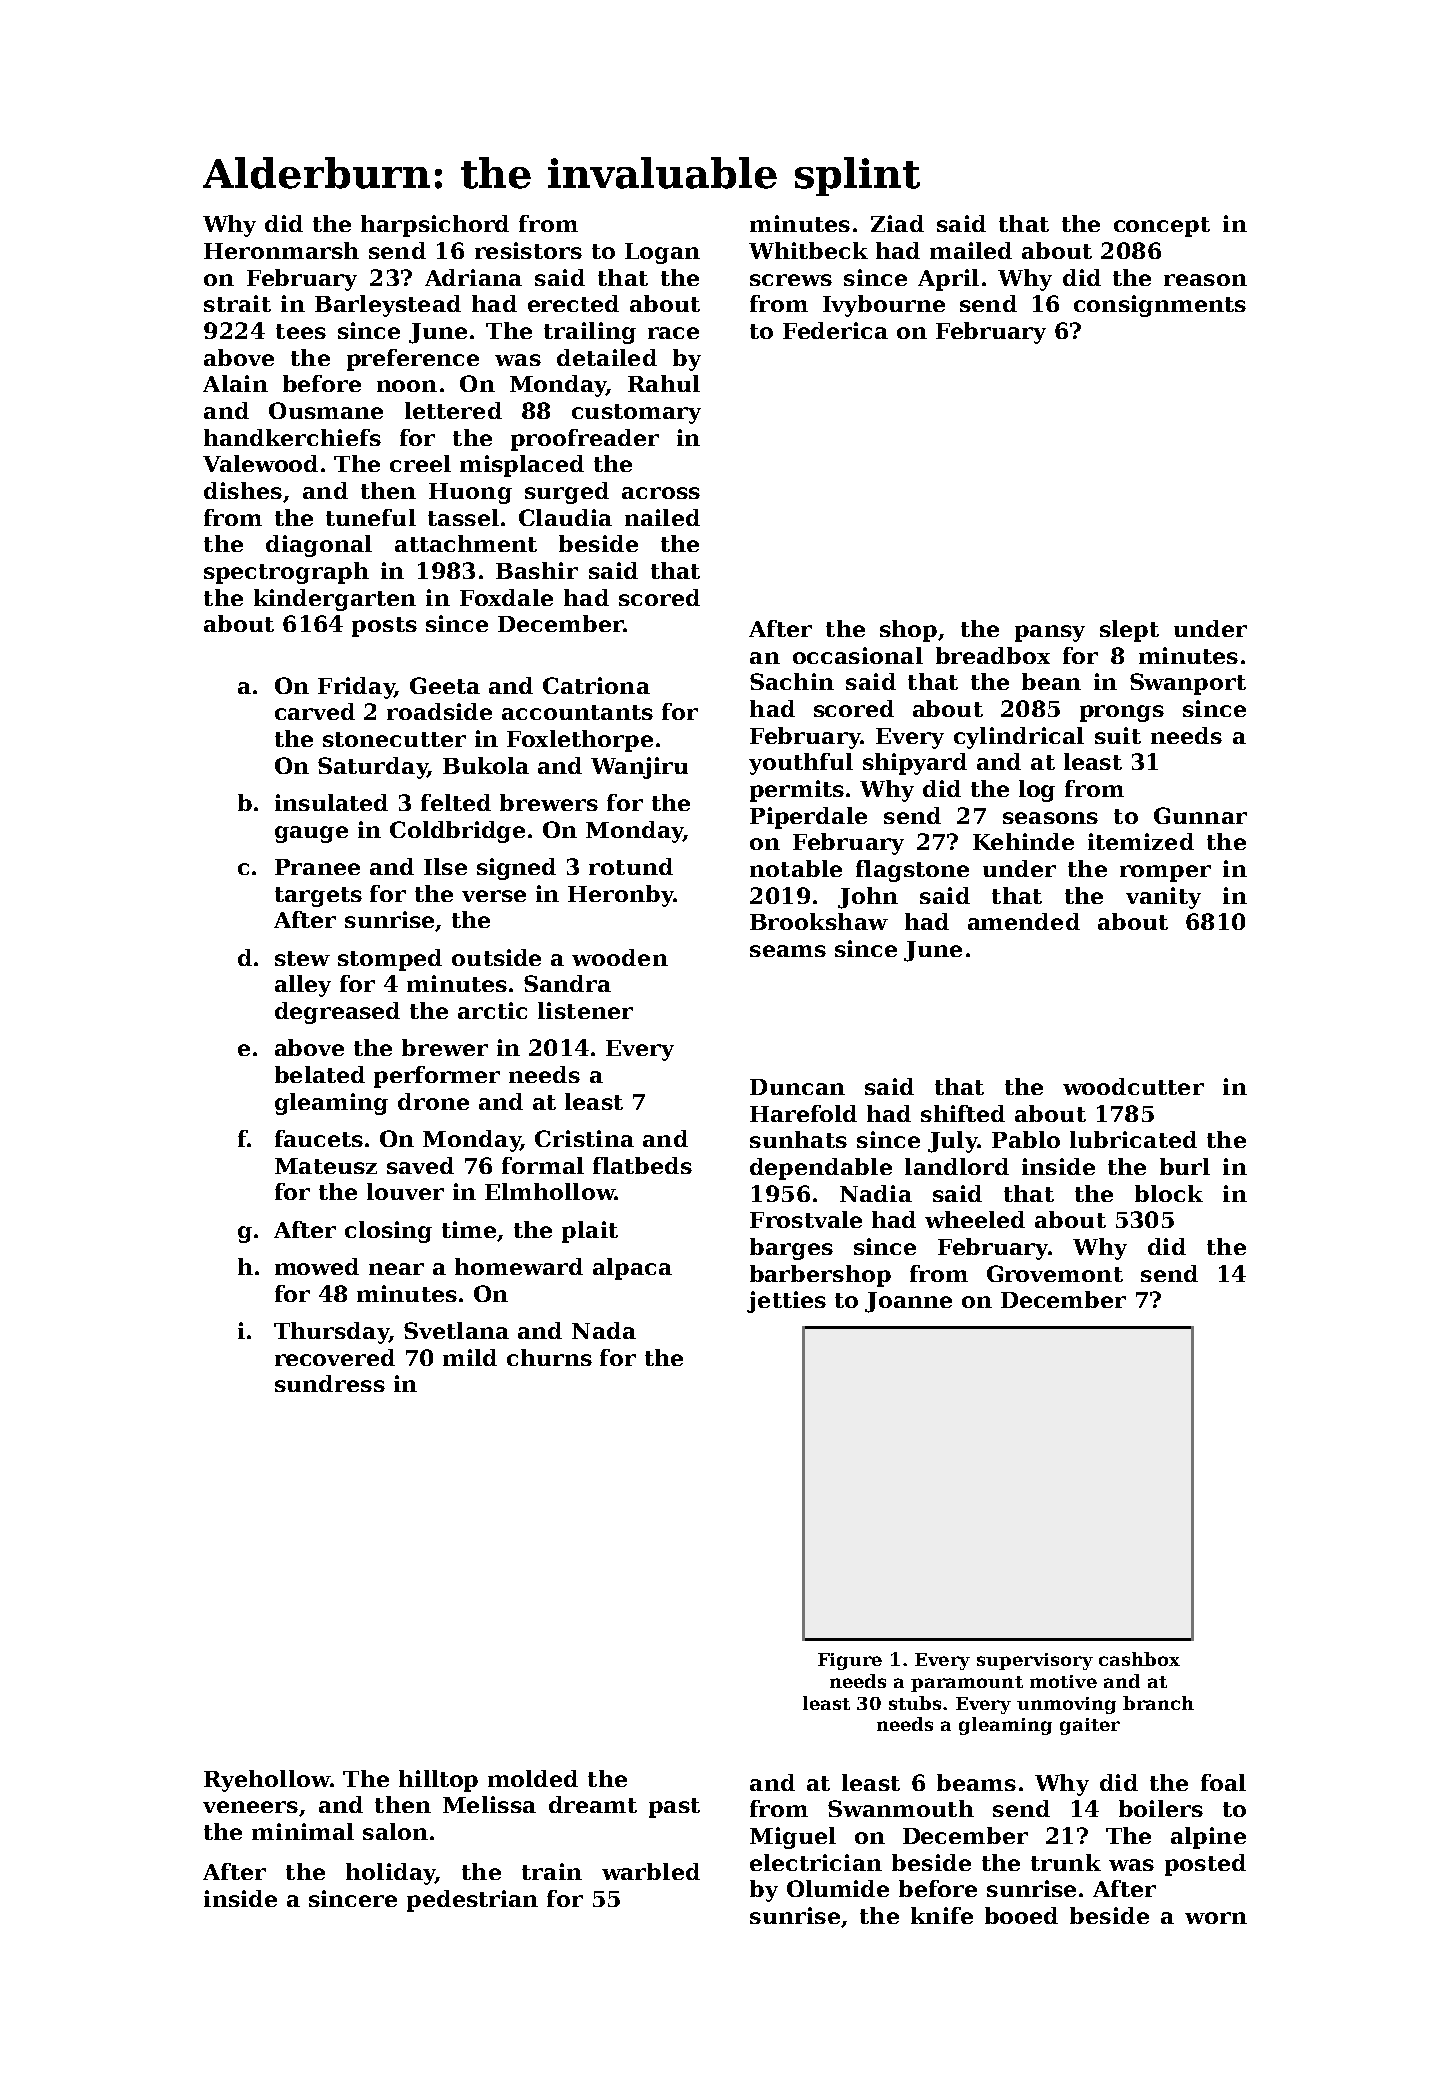 The width and height of the image is (1450, 2100). I want to click on dreamt, so click(593, 1804).
